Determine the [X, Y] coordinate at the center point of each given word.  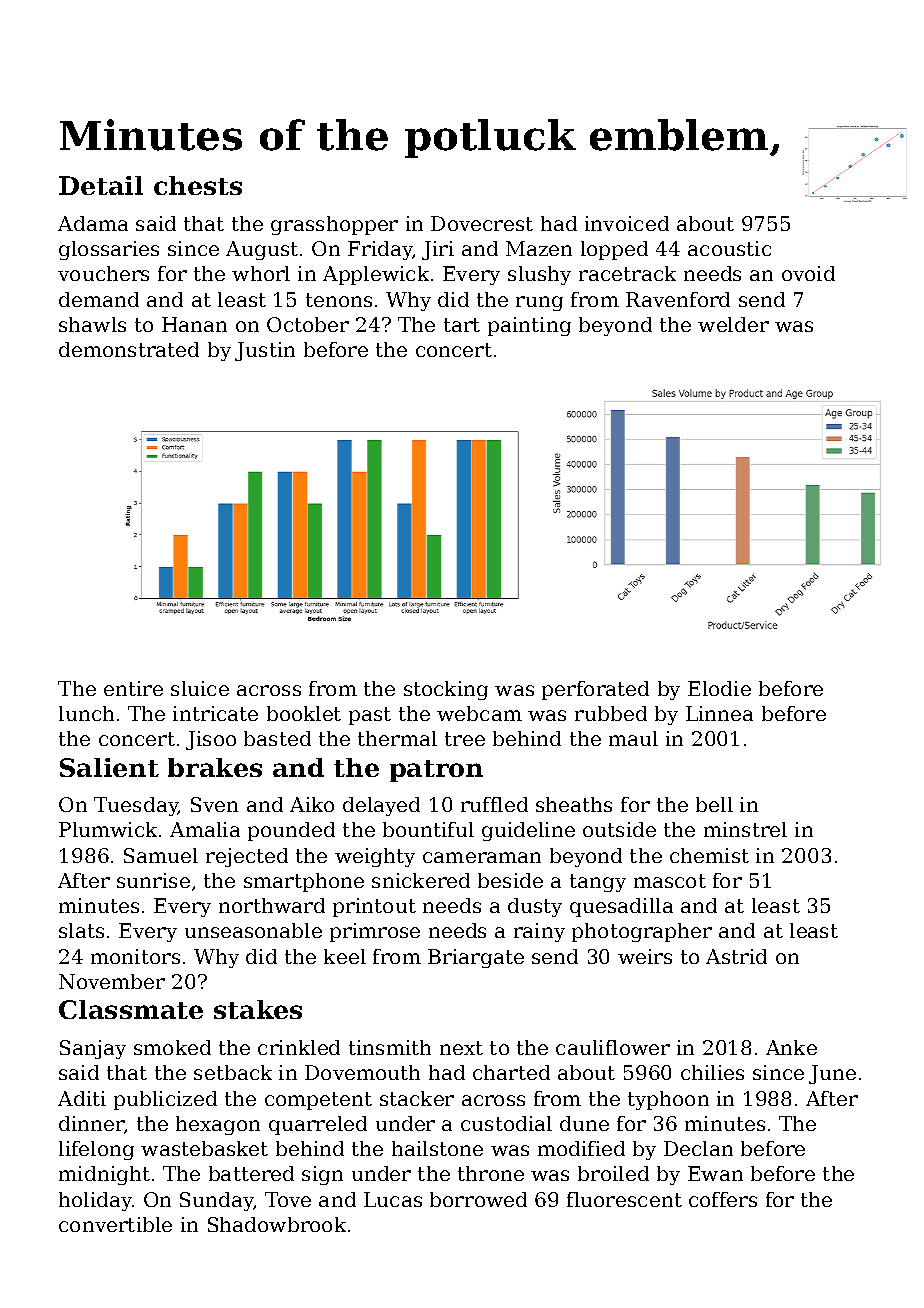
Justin [265, 351]
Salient [109, 767]
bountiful [428, 829]
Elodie [719, 688]
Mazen [539, 248]
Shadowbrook [277, 1224]
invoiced [627, 223]
